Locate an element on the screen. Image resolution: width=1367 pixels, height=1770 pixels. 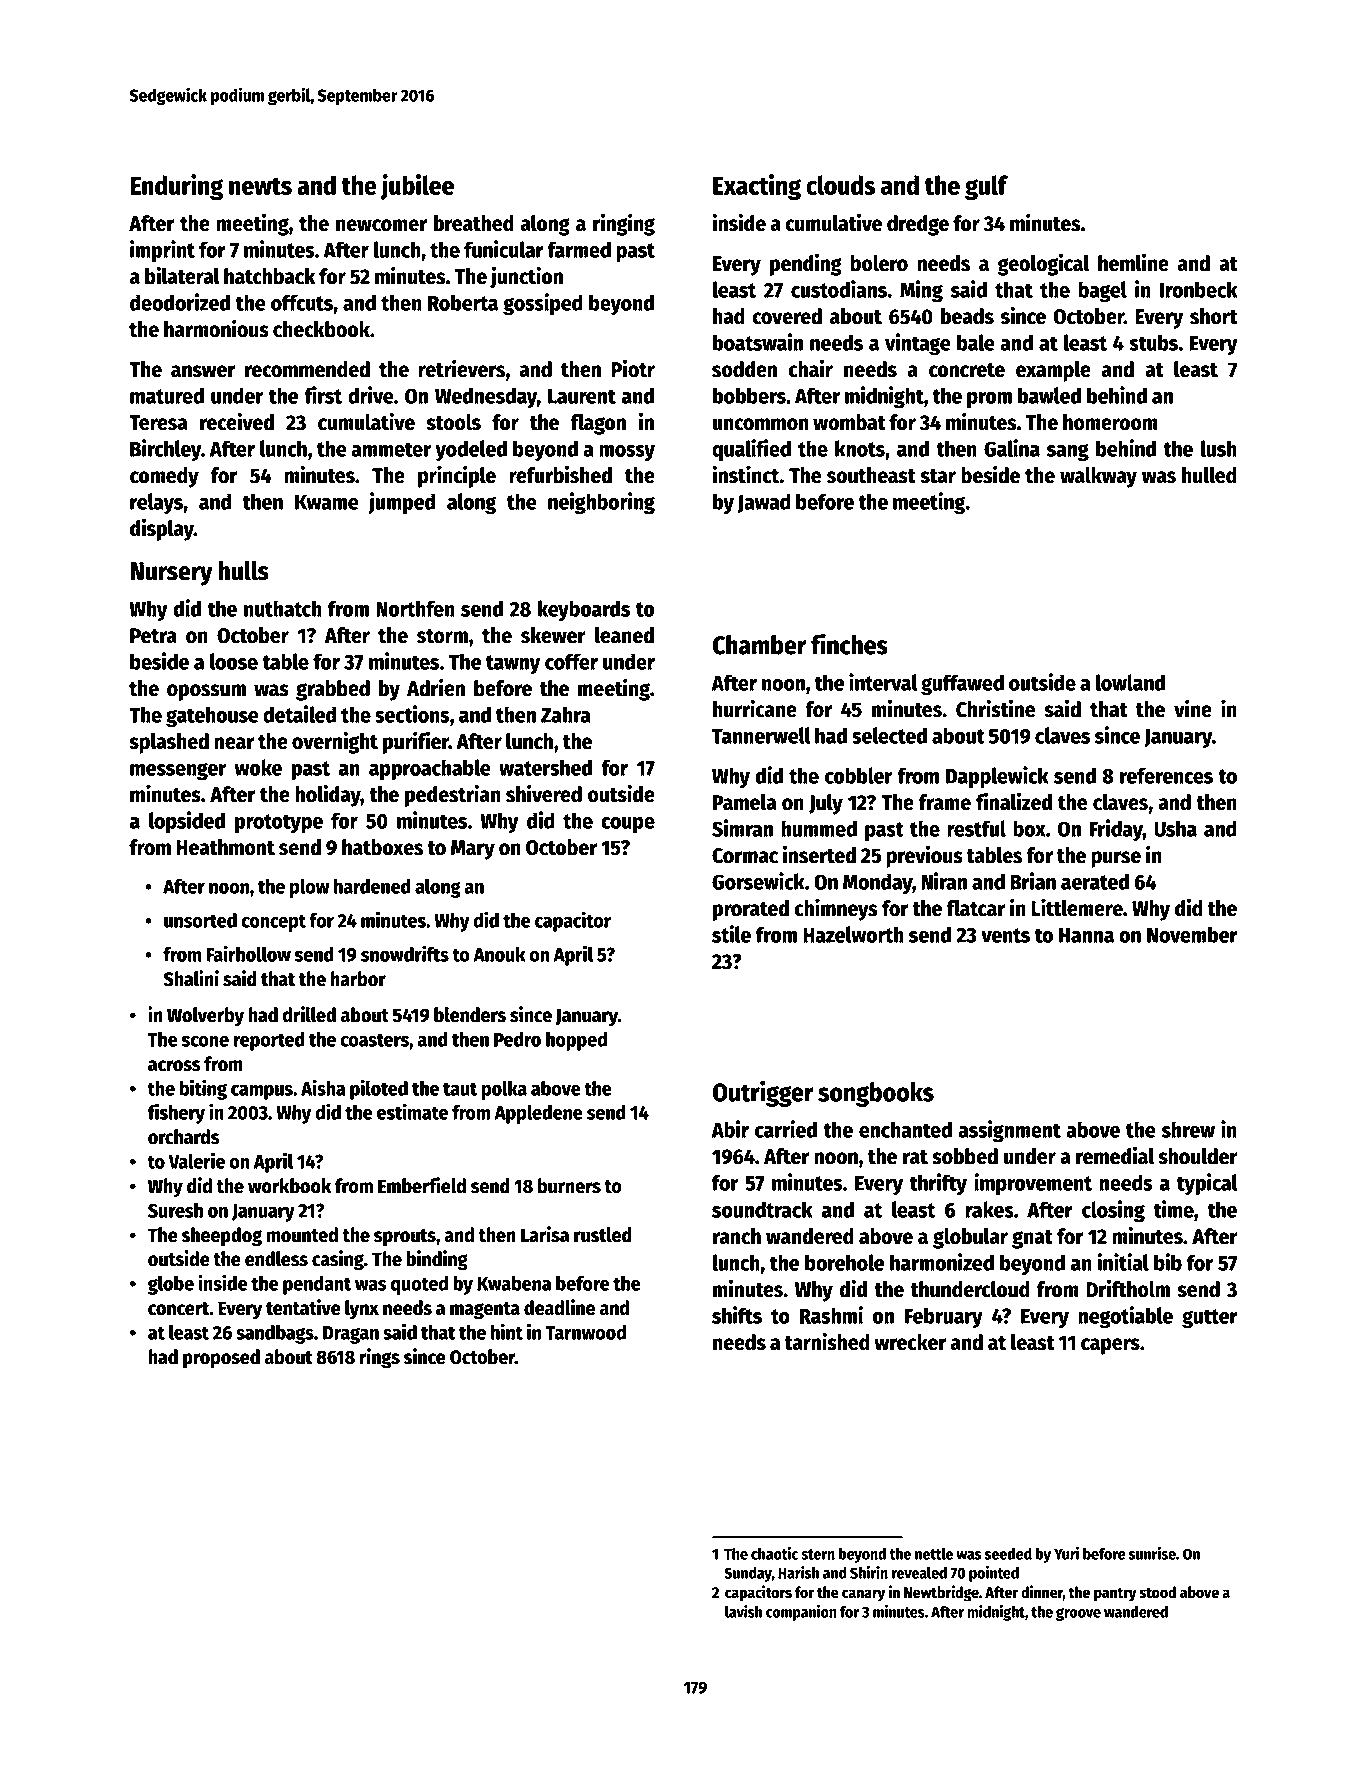
hulled is located at coordinates (1209, 475).
